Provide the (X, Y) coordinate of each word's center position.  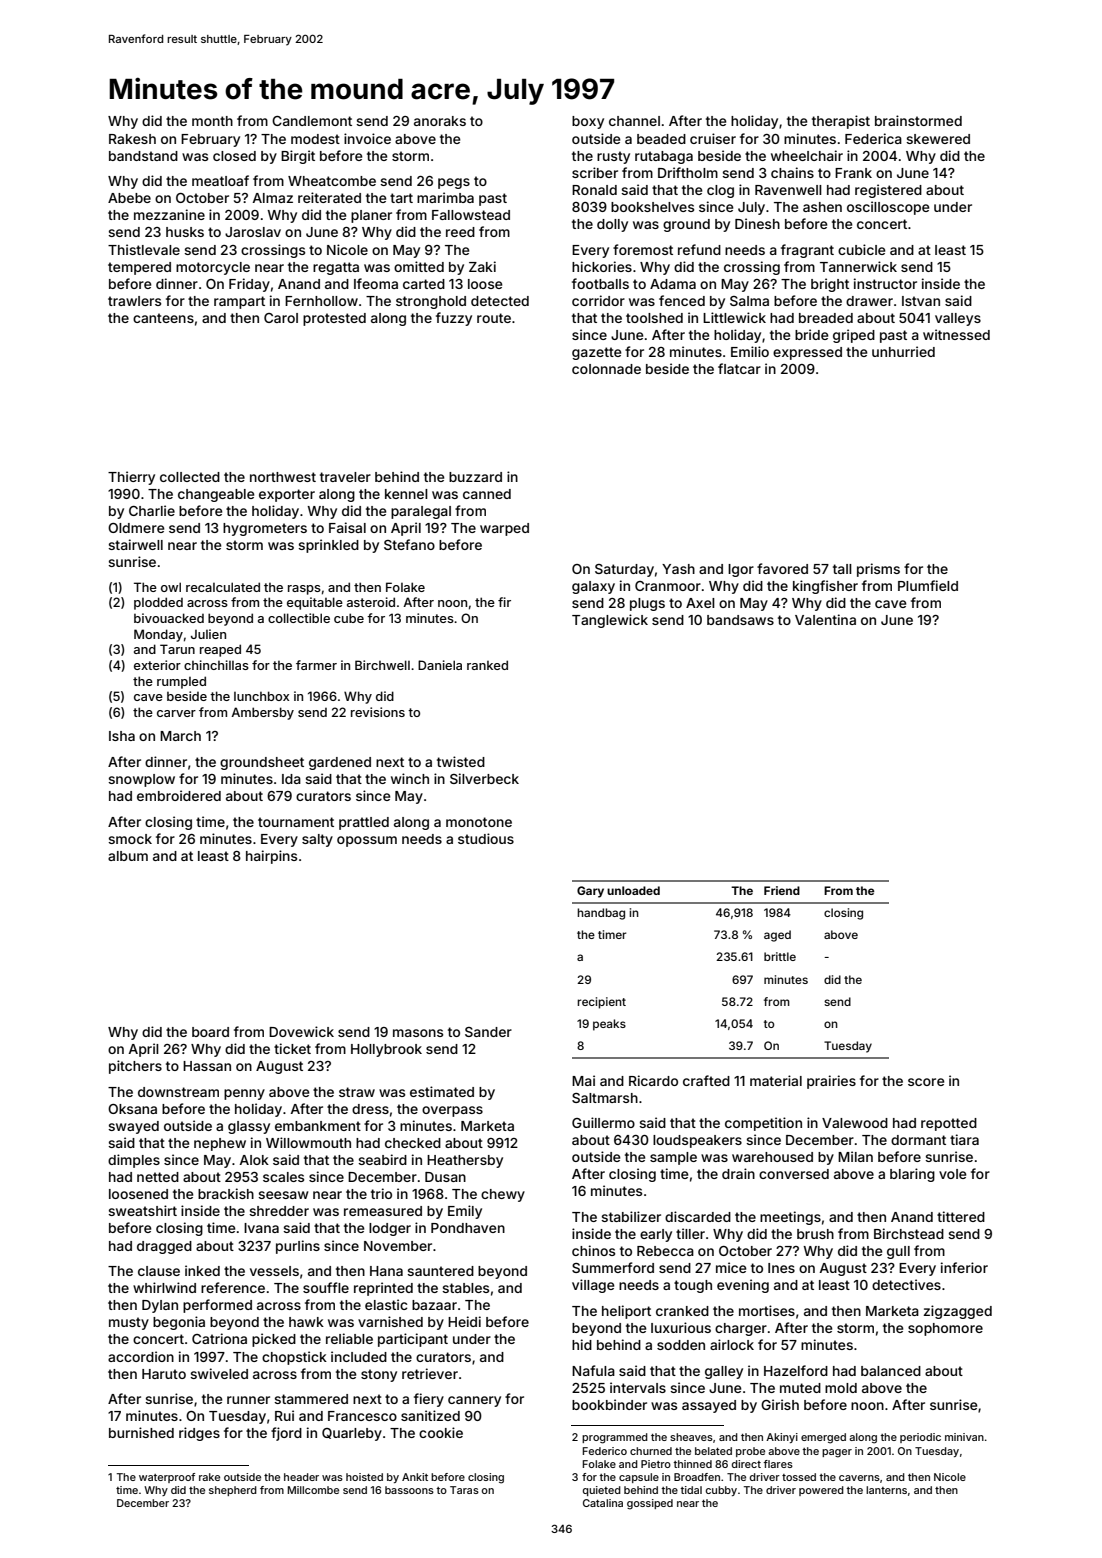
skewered (938, 139)
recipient (601, 1003)
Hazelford (796, 1370)
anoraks (440, 121)
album (128, 856)
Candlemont (312, 121)
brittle (780, 956)
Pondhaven (468, 1228)
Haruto (164, 1374)
